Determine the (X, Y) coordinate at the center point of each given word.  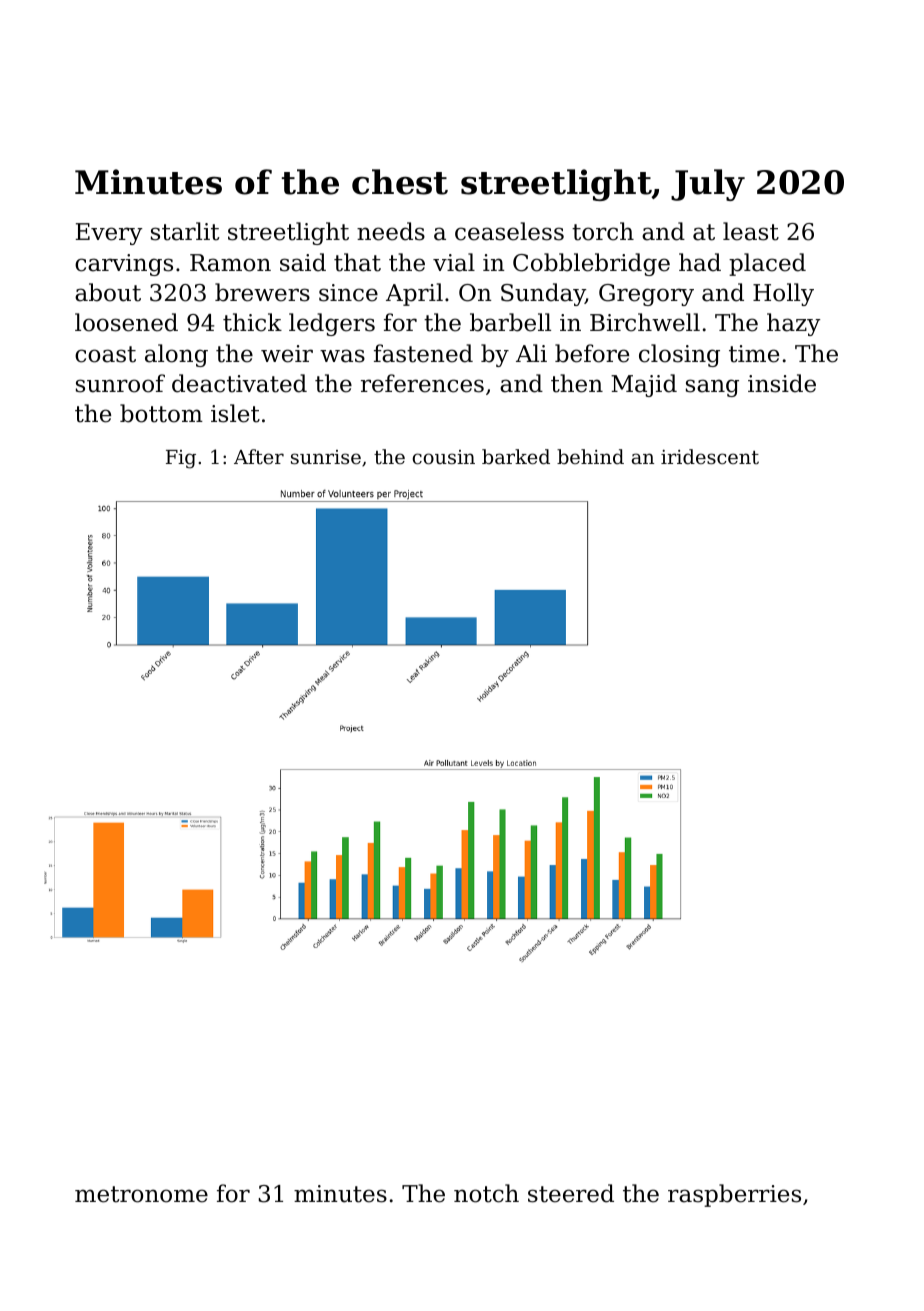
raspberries (734, 1195)
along (176, 355)
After (259, 456)
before (592, 353)
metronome (141, 1194)
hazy (794, 324)
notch (486, 1193)
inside (782, 383)
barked (516, 456)
